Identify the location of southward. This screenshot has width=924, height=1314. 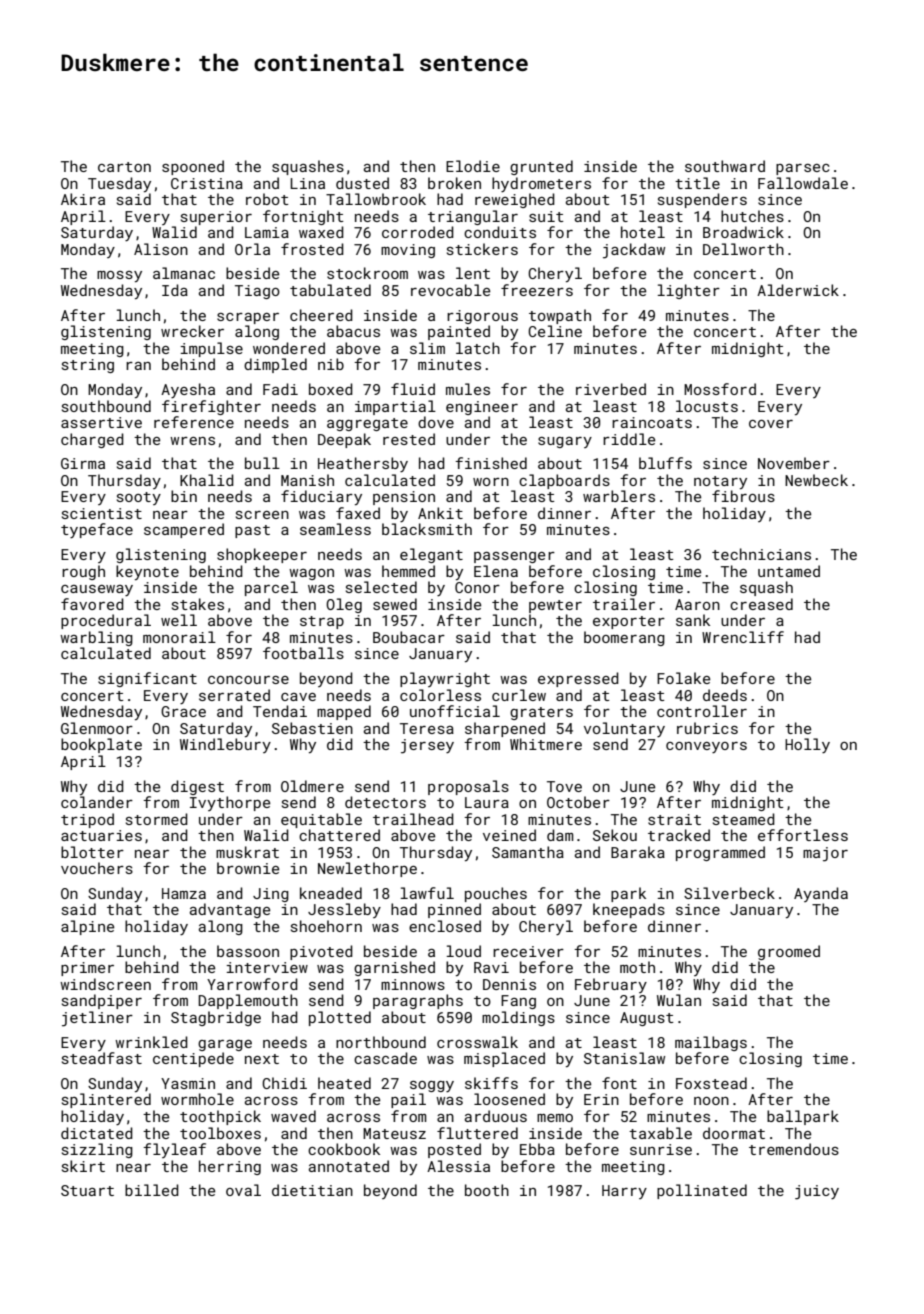
(725, 166).
